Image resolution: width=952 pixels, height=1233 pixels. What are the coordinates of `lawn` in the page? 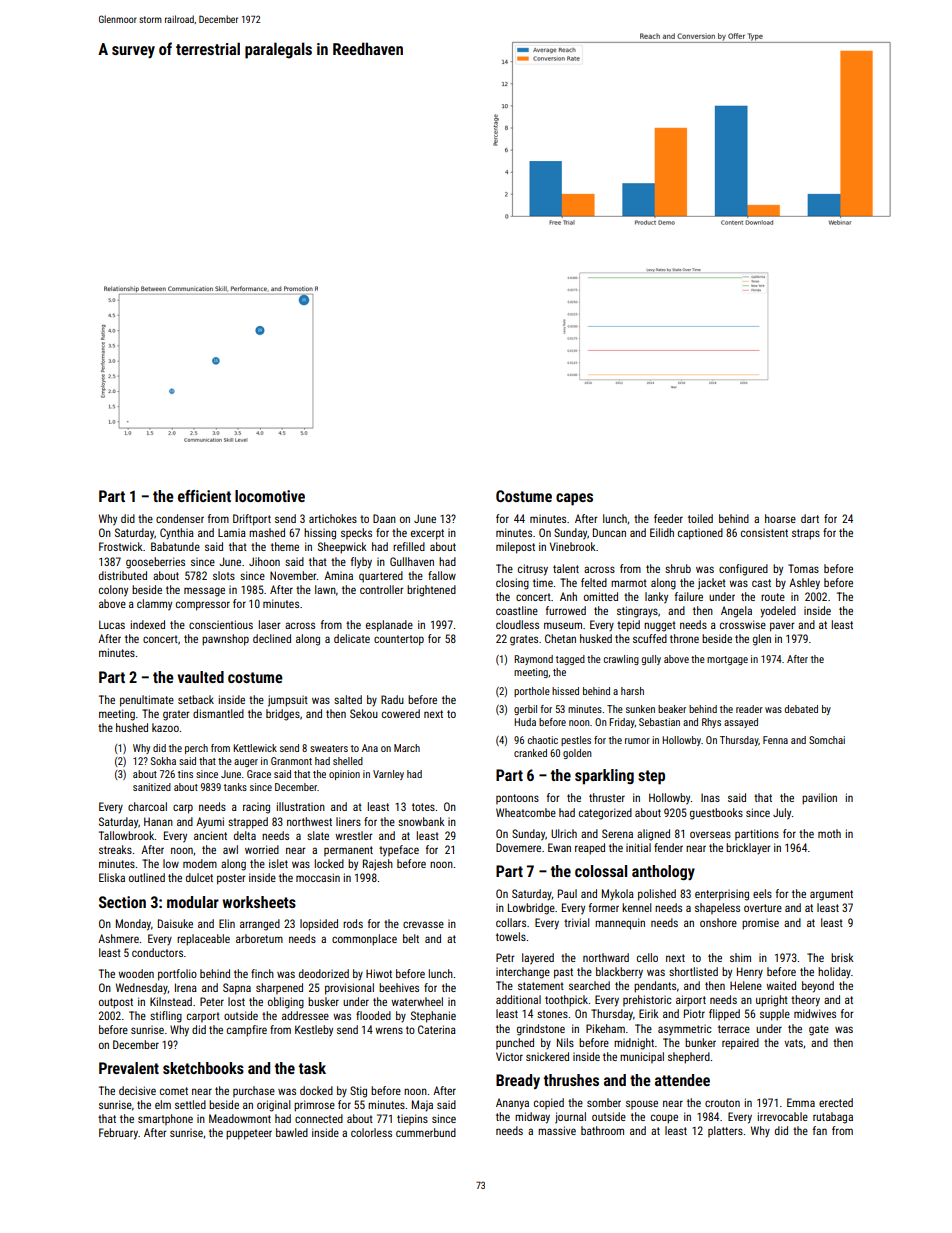 It's located at (325, 589).
